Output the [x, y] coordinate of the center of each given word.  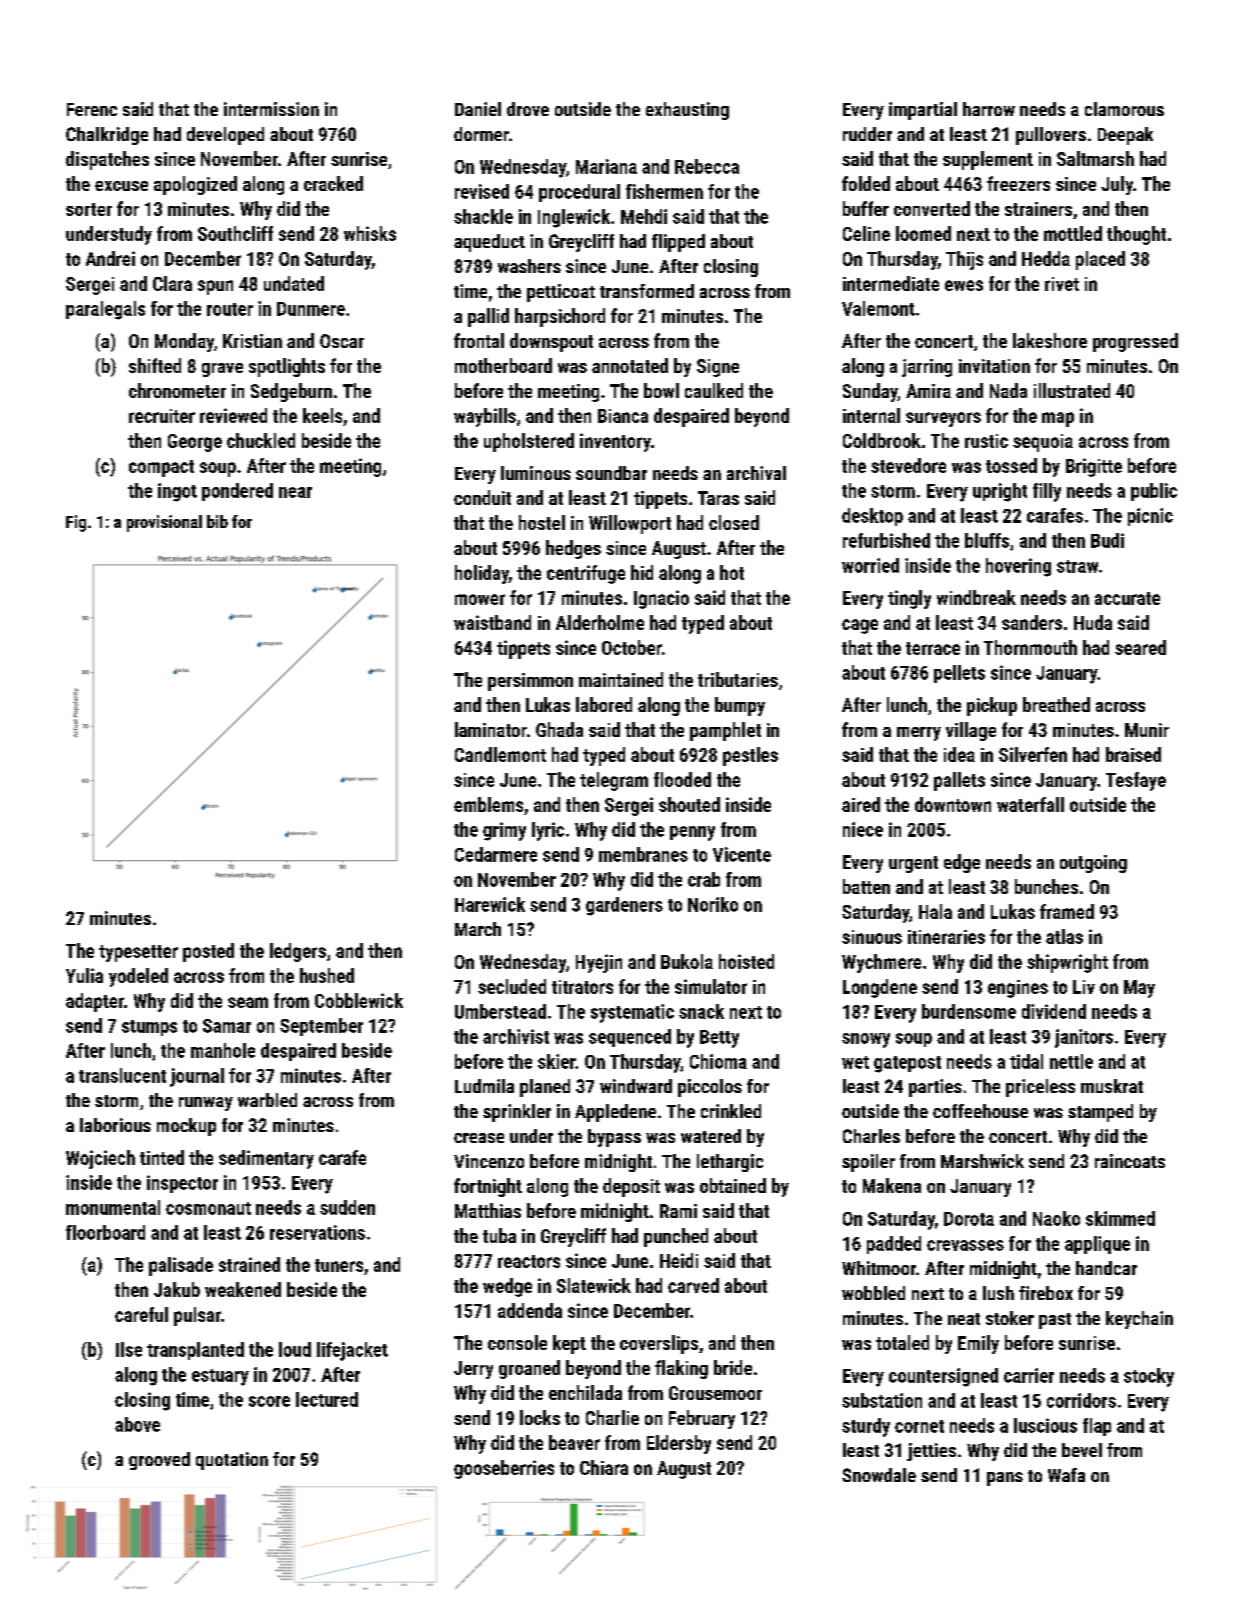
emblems [488, 804]
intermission [271, 109]
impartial [923, 111]
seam [248, 1002]
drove [528, 109]
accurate [1127, 598]
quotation [232, 1461]
